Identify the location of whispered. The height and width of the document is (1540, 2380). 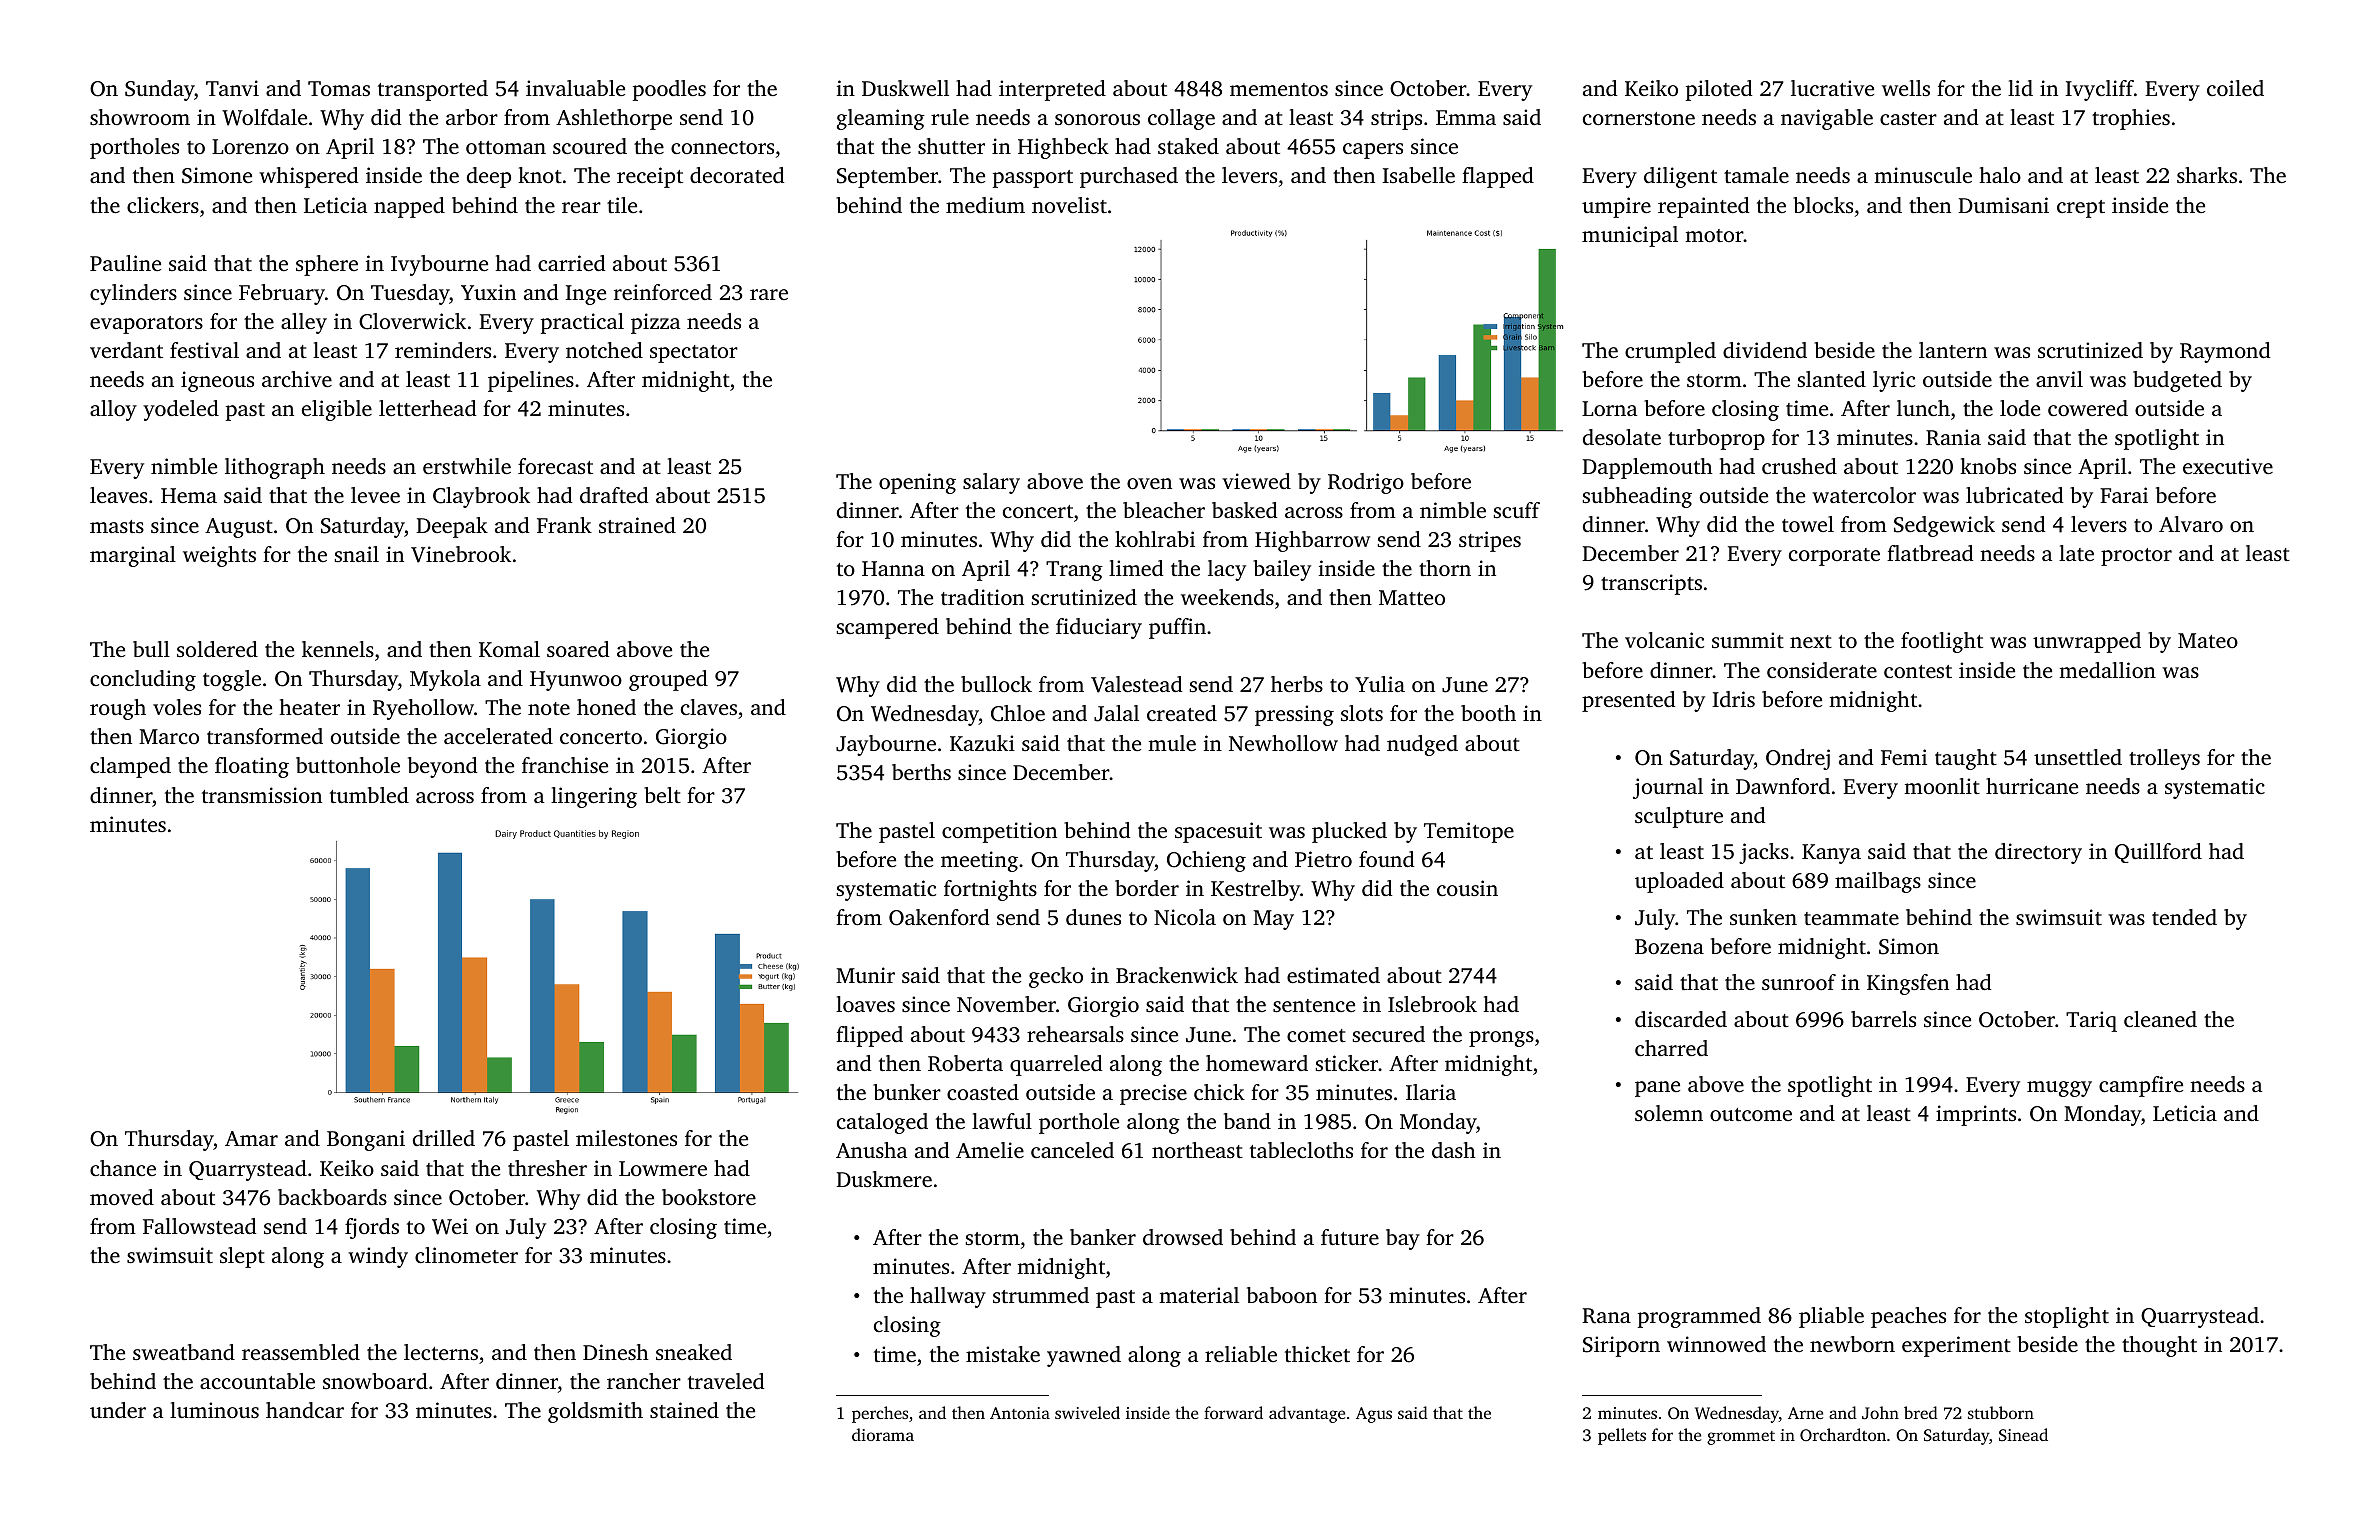
(308, 177).
